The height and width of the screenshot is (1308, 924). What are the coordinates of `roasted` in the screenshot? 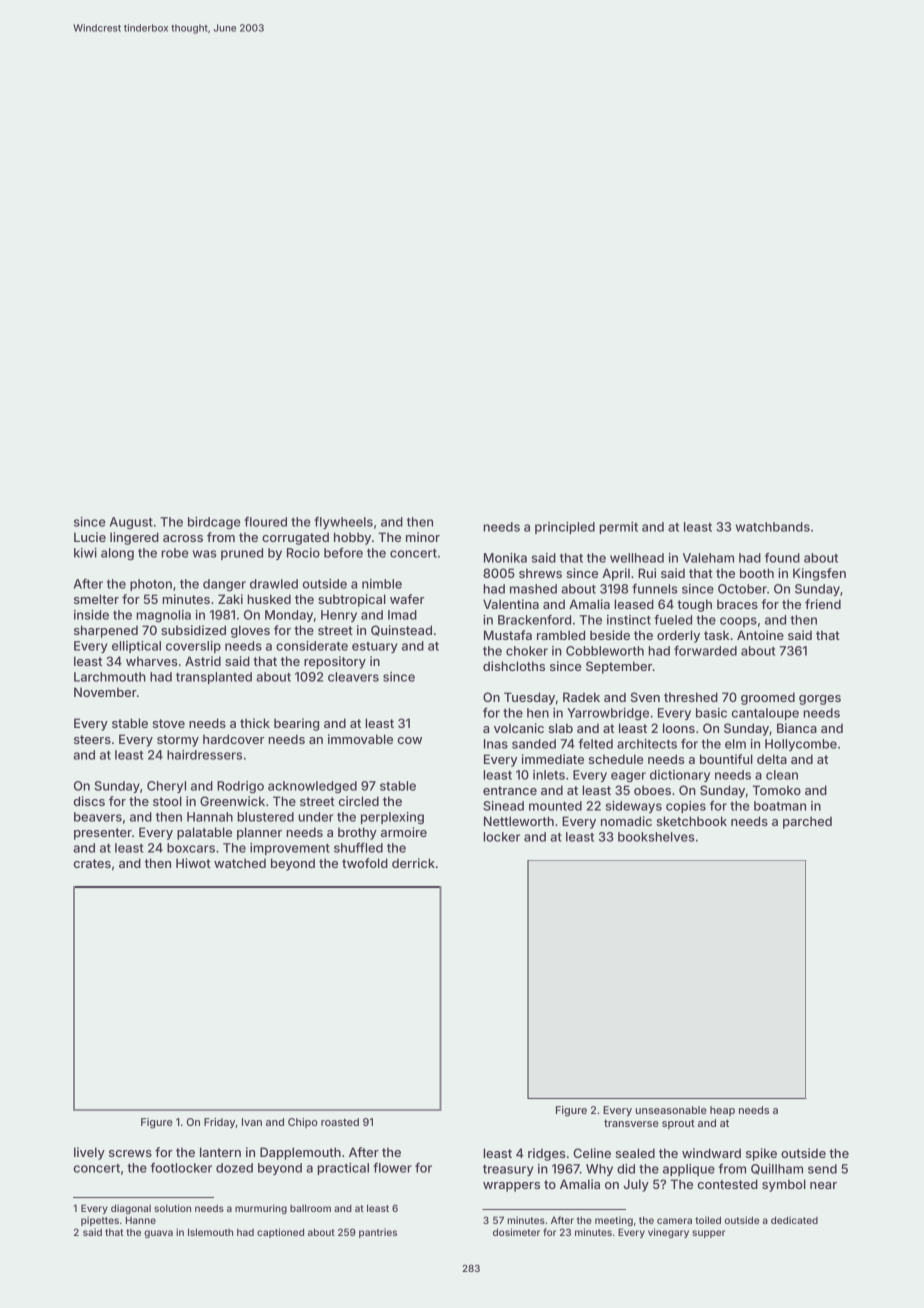 It's located at (340, 1122).
